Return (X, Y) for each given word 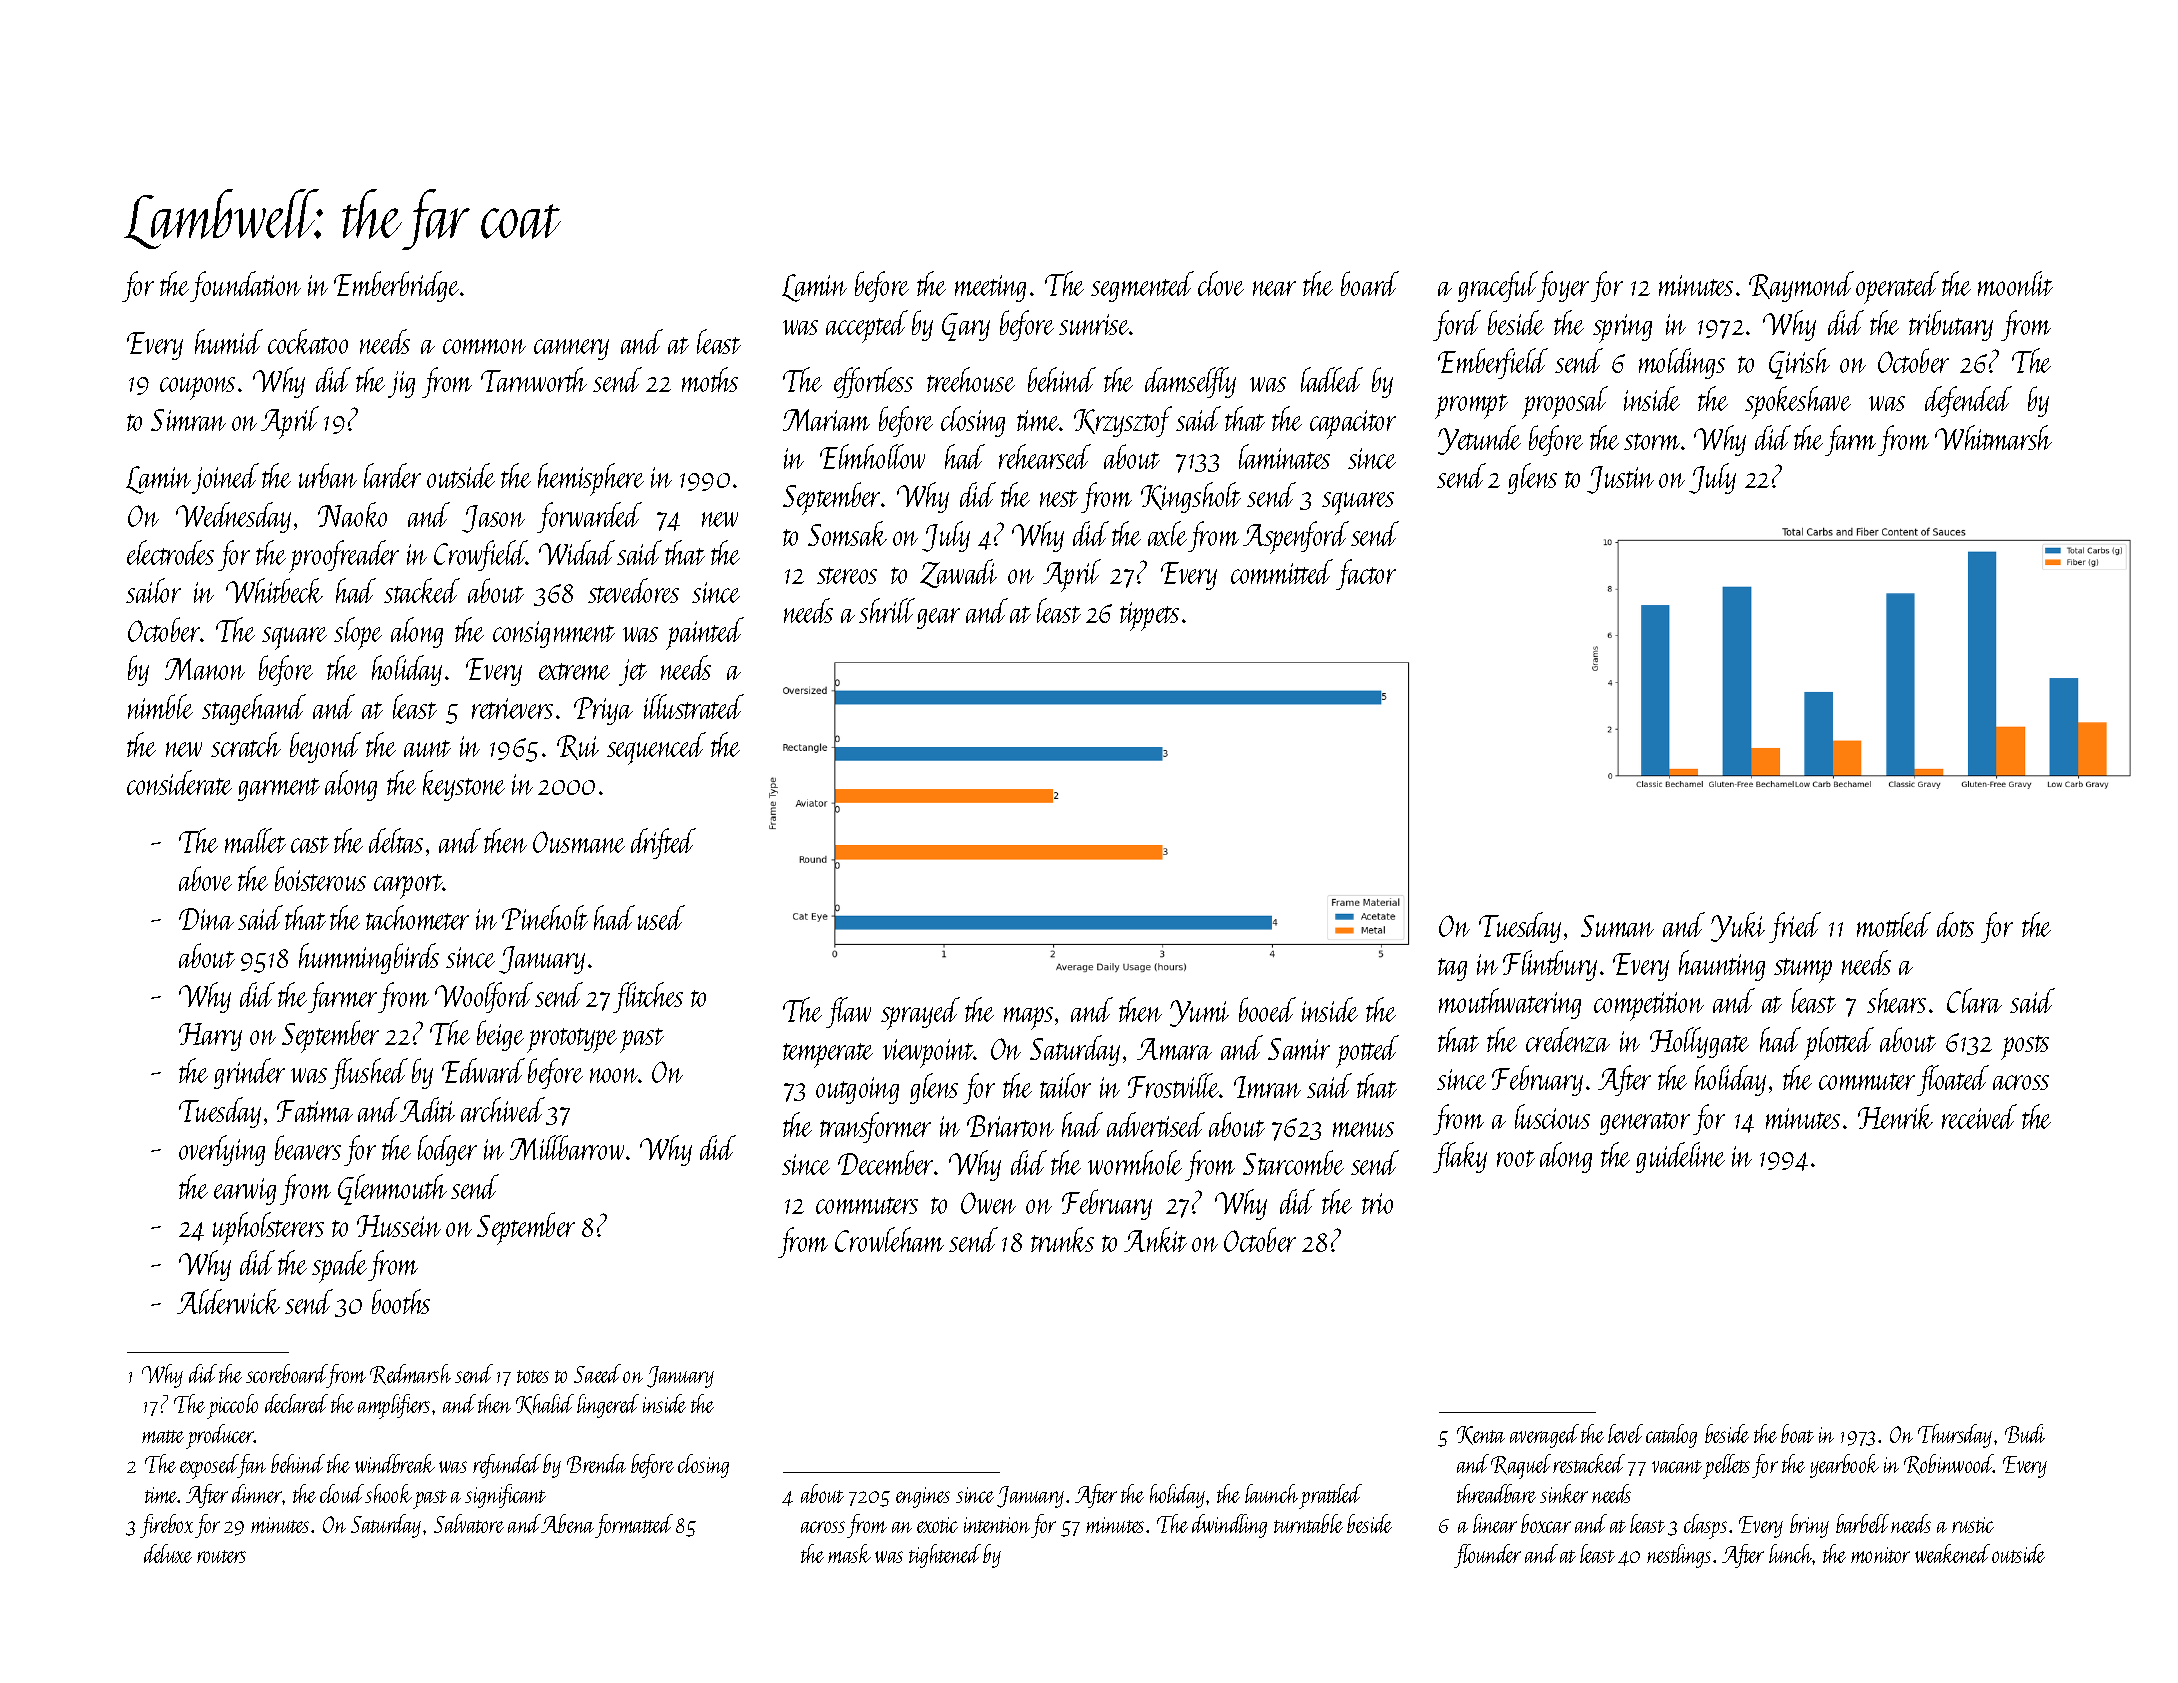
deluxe (168, 1553)
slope (358, 633)
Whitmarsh (1993, 437)
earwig (245, 1191)
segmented (1142, 286)
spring (1622, 328)
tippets (1149, 616)
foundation (245, 286)
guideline (1680, 1157)
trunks (1062, 1239)
